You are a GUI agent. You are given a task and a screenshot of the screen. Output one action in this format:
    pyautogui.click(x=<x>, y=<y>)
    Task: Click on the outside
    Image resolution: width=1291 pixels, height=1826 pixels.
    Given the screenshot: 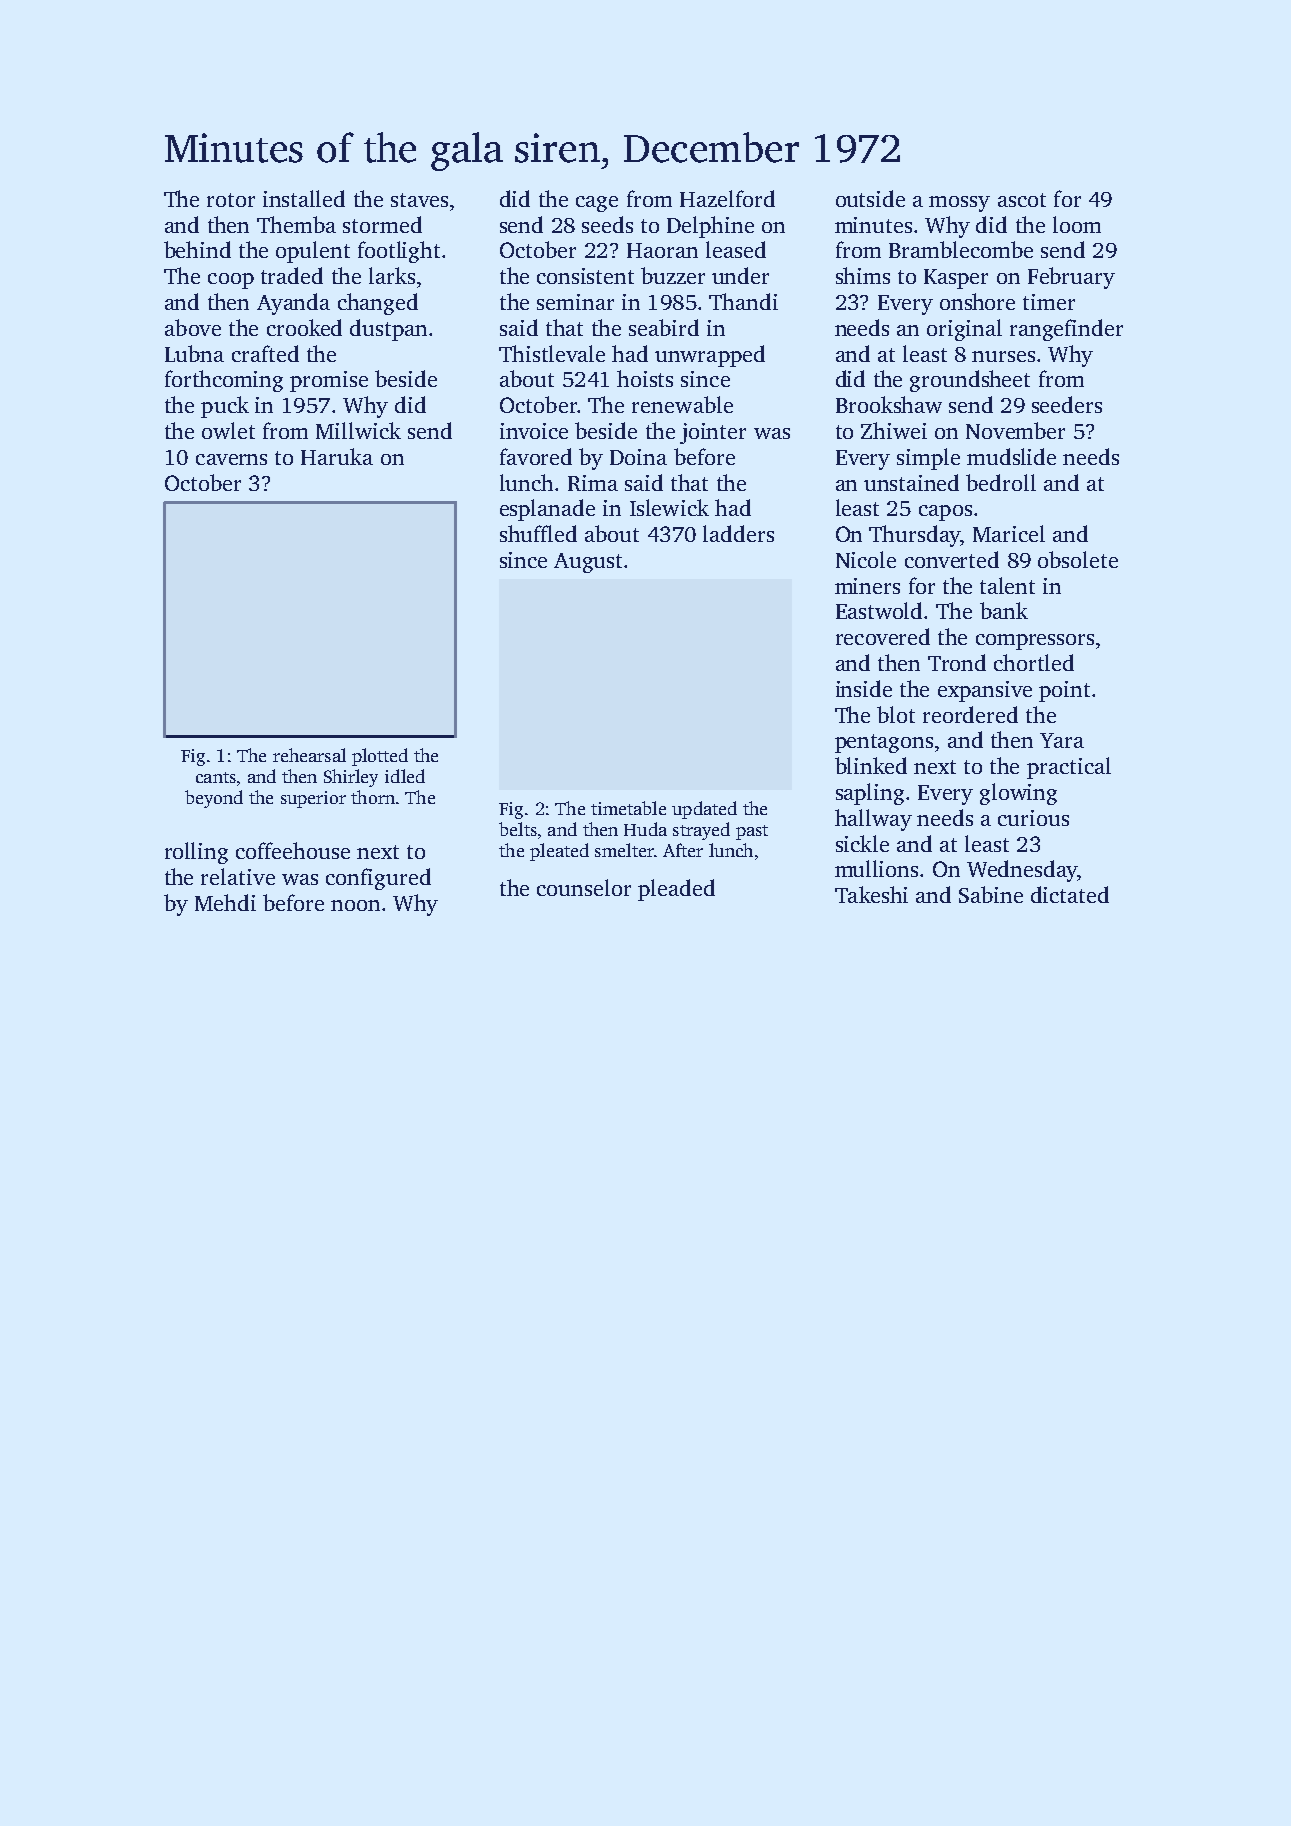 What is the action you would take?
    pyautogui.click(x=870, y=198)
